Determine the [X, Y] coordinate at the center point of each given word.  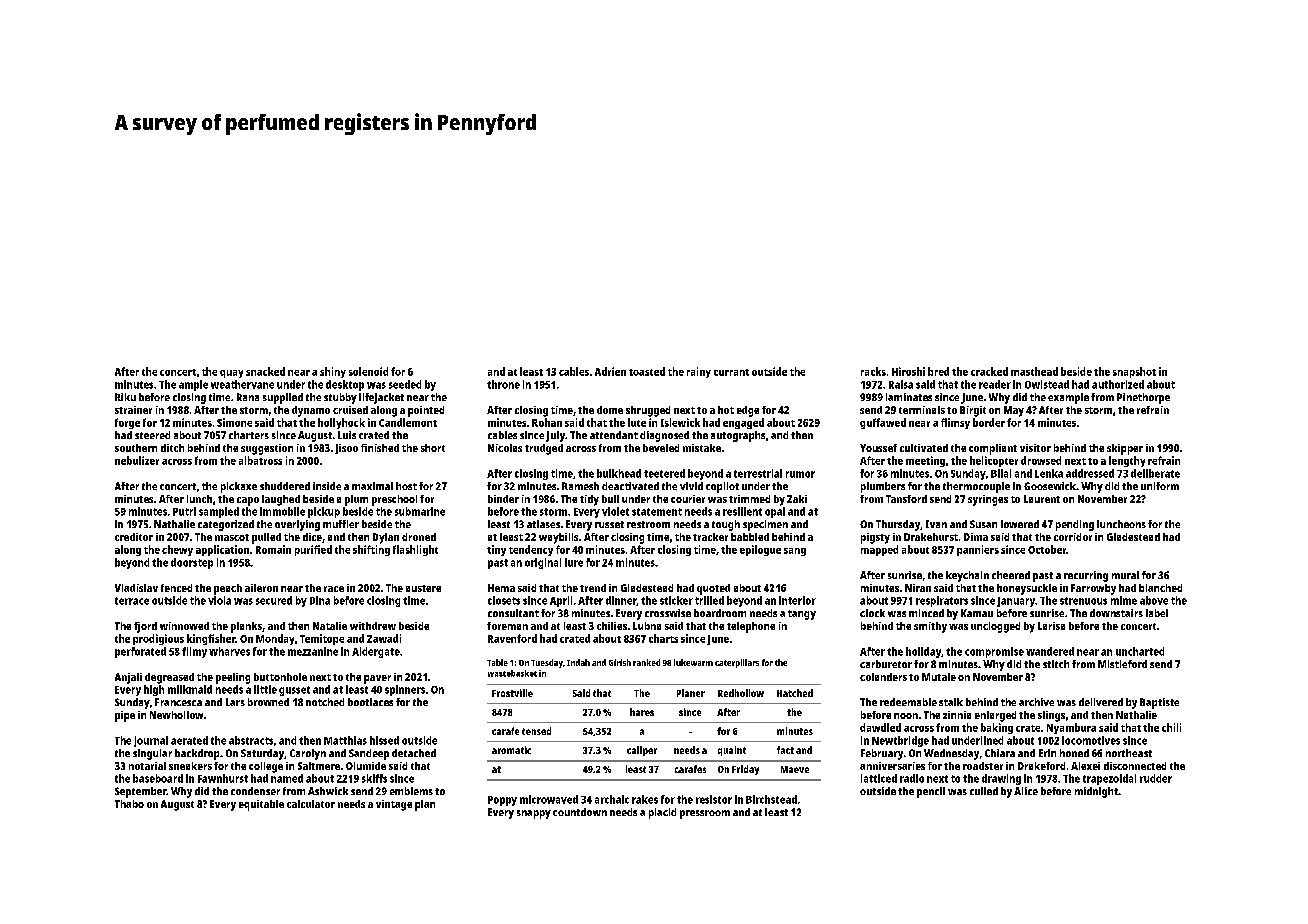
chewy [177, 550]
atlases [543, 524]
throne [503, 384]
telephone [751, 627]
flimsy [955, 423]
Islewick [680, 422]
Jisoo [346, 449]
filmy [194, 652]
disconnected [1135, 766]
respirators [942, 601]
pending [1075, 525]
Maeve [795, 769]
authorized [1118, 384]
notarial [147, 766]
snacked [265, 371]
